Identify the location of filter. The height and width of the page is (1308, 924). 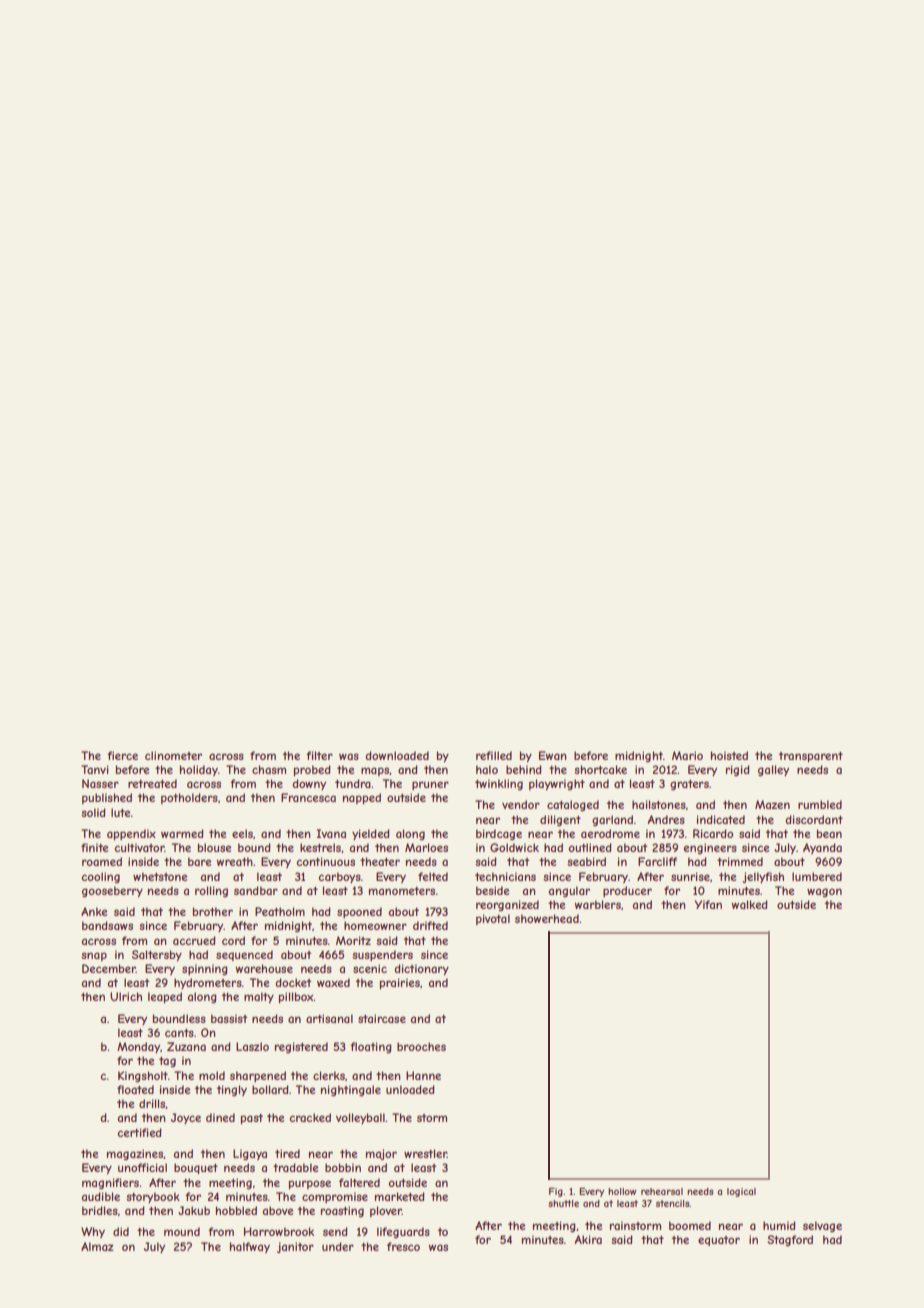
(319, 755).
